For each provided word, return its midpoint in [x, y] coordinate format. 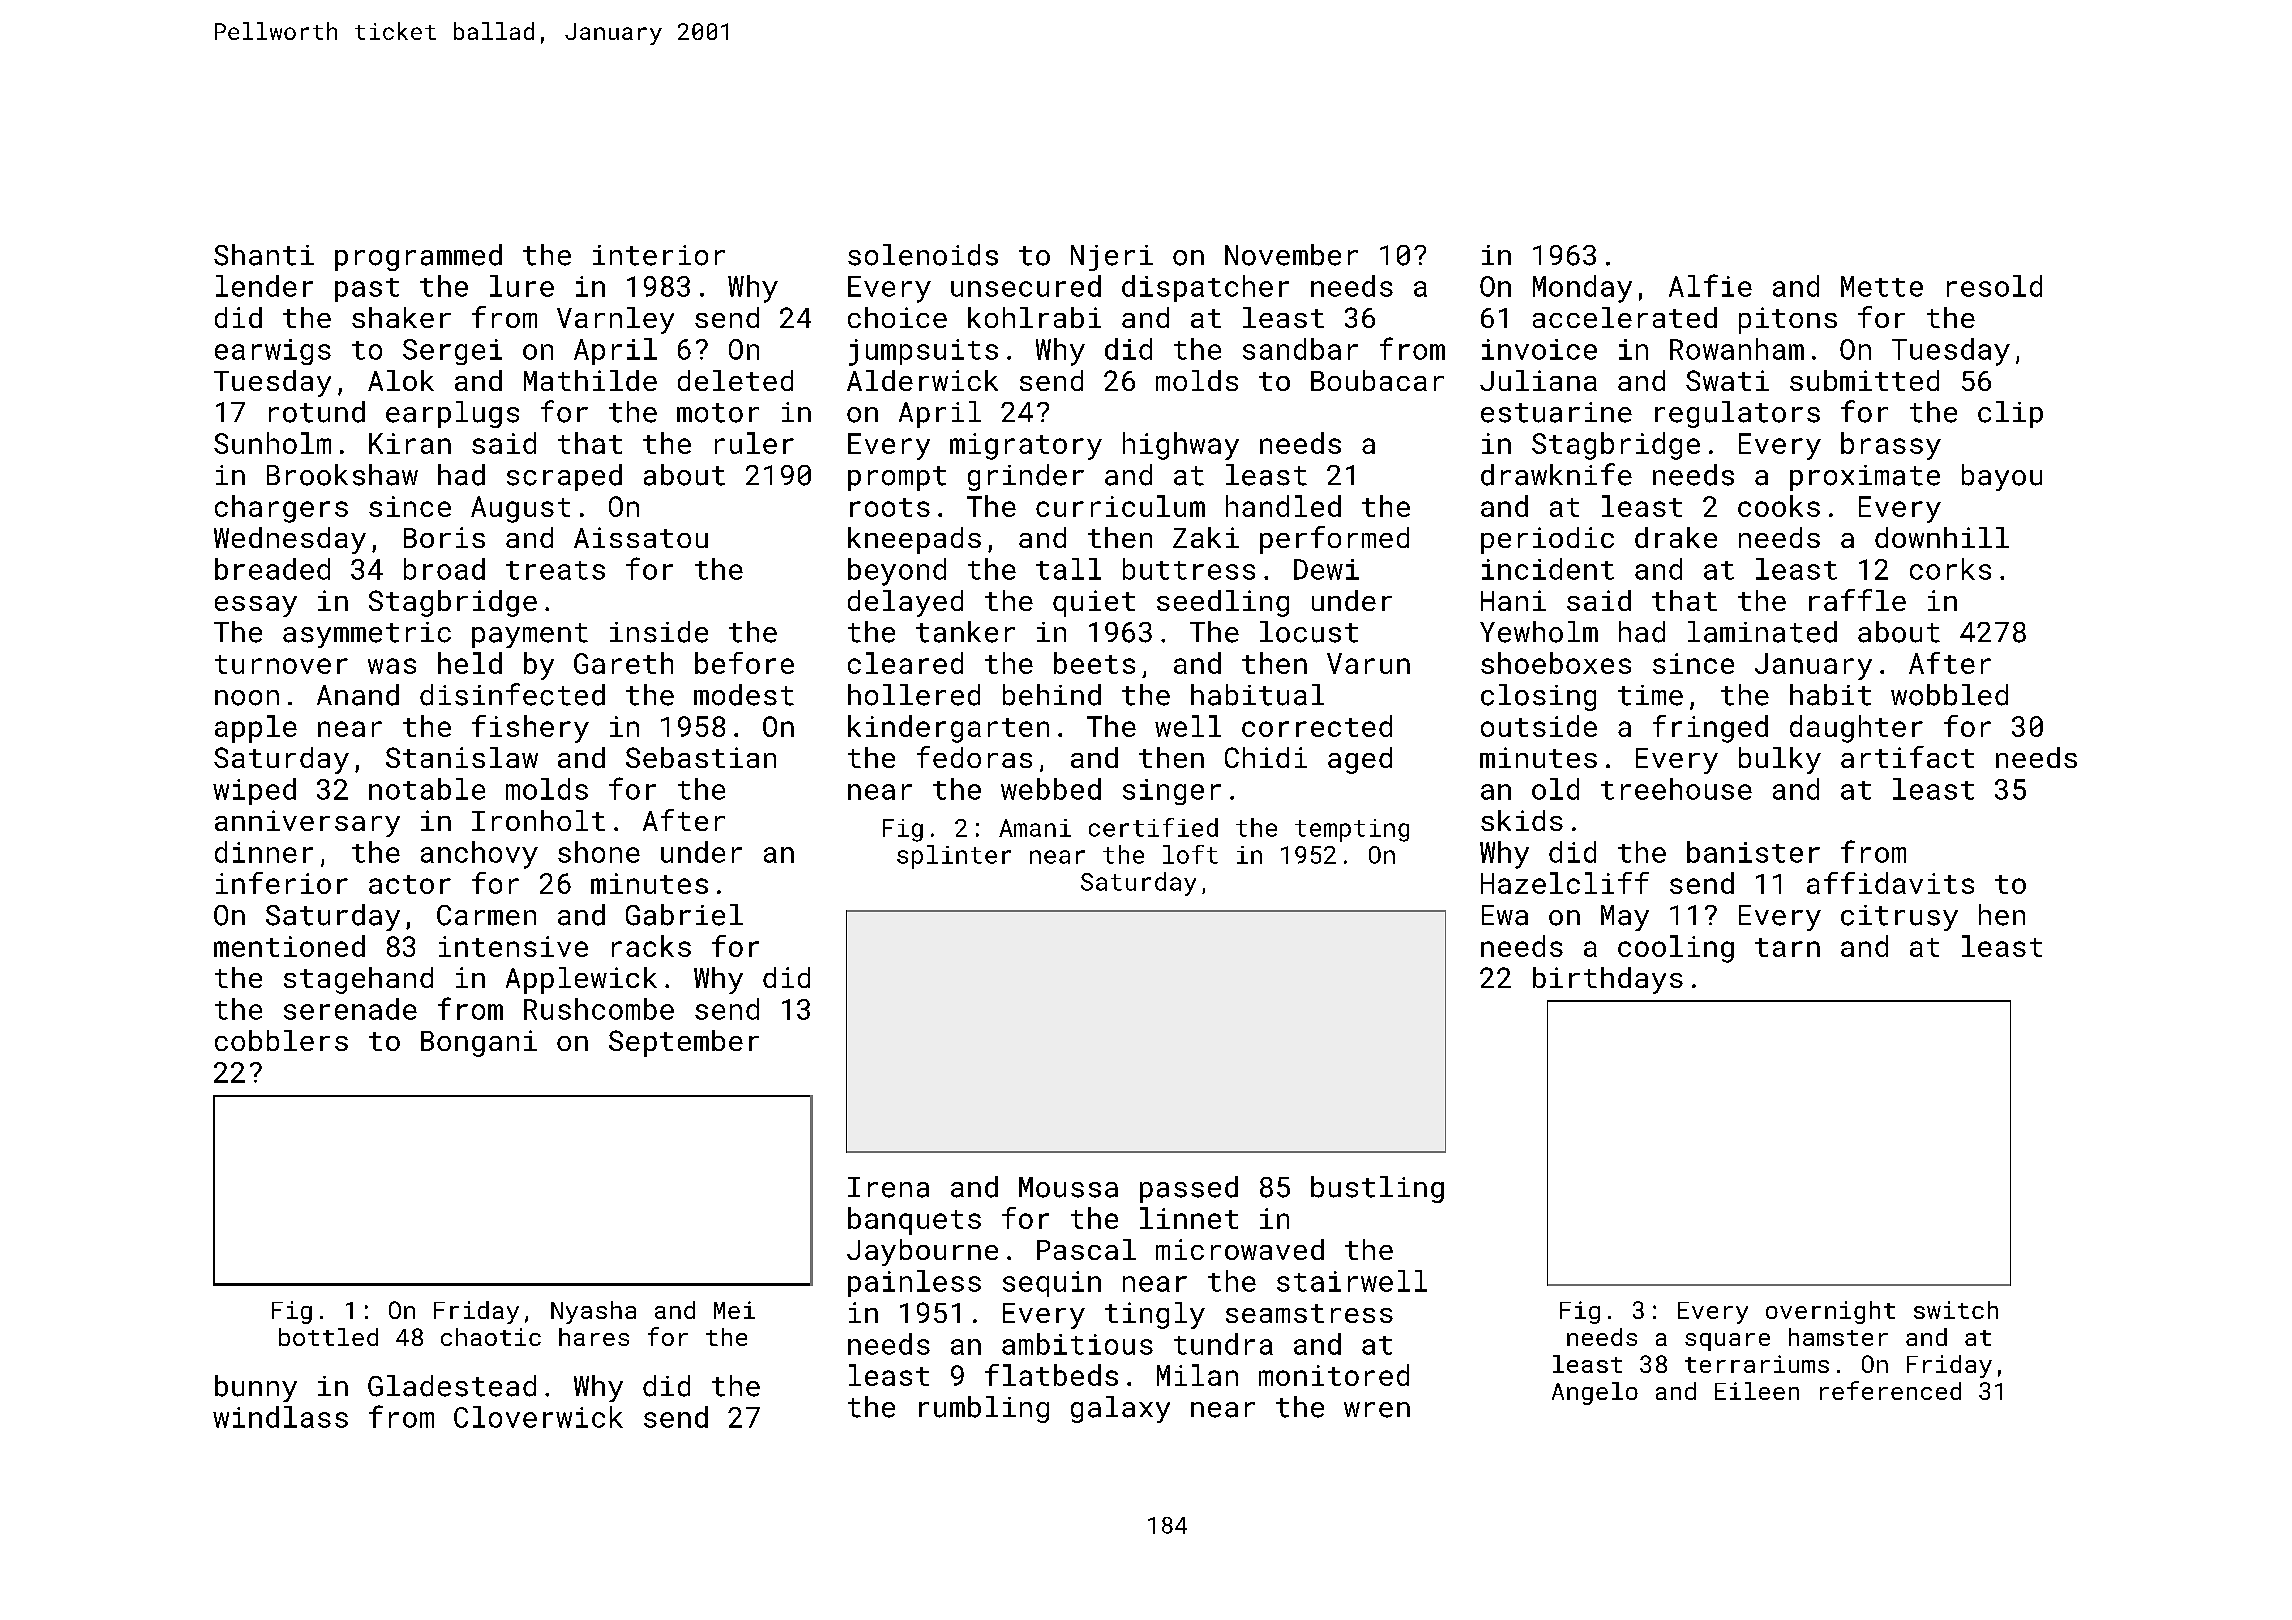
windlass [280, 1417]
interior [659, 255]
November [1291, 255]
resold [1994, 286]
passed [1189, 1189]
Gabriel [684, 915]
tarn [1787, 947]
